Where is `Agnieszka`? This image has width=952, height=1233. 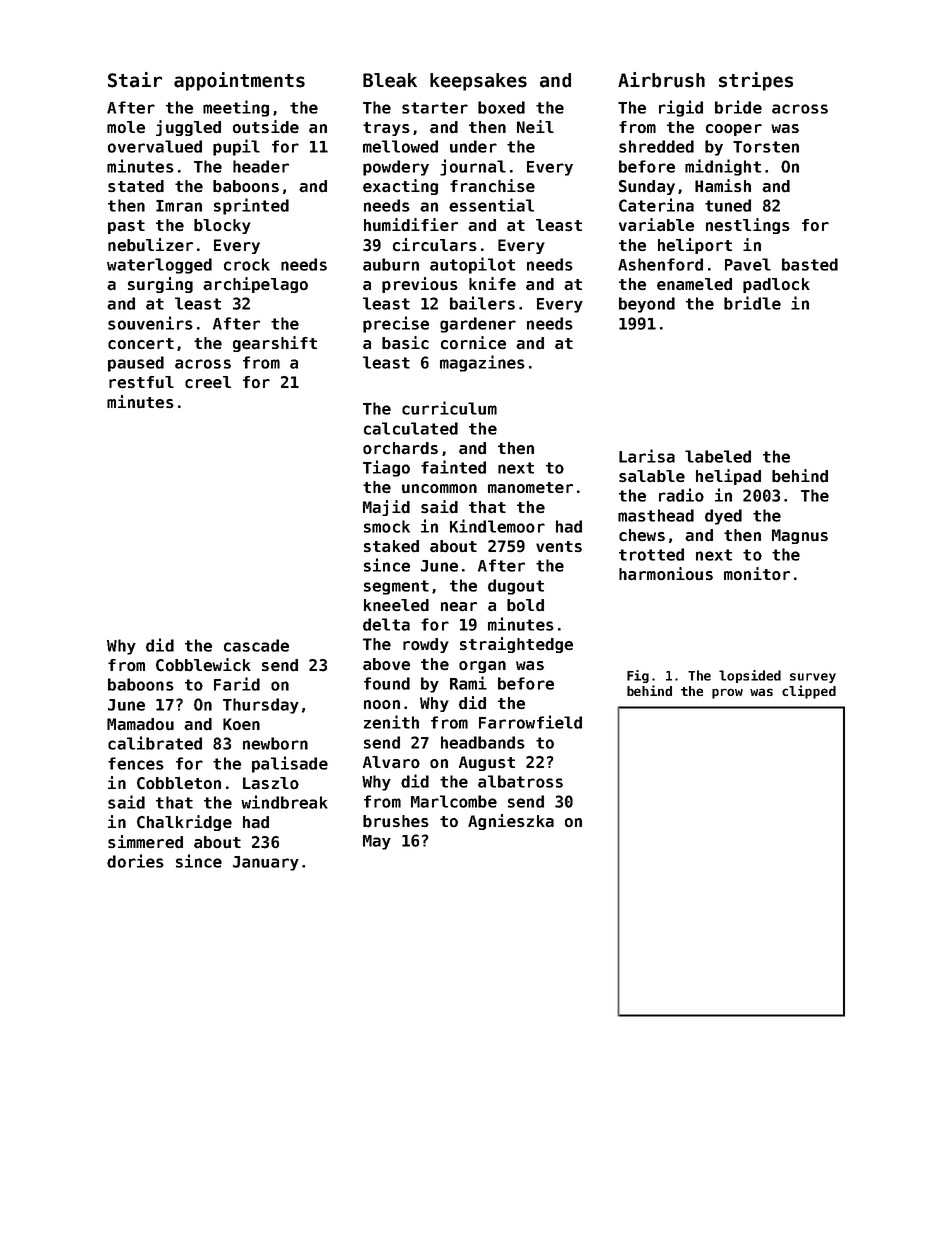
Agnieszka is located at coordinates (511, 822).
